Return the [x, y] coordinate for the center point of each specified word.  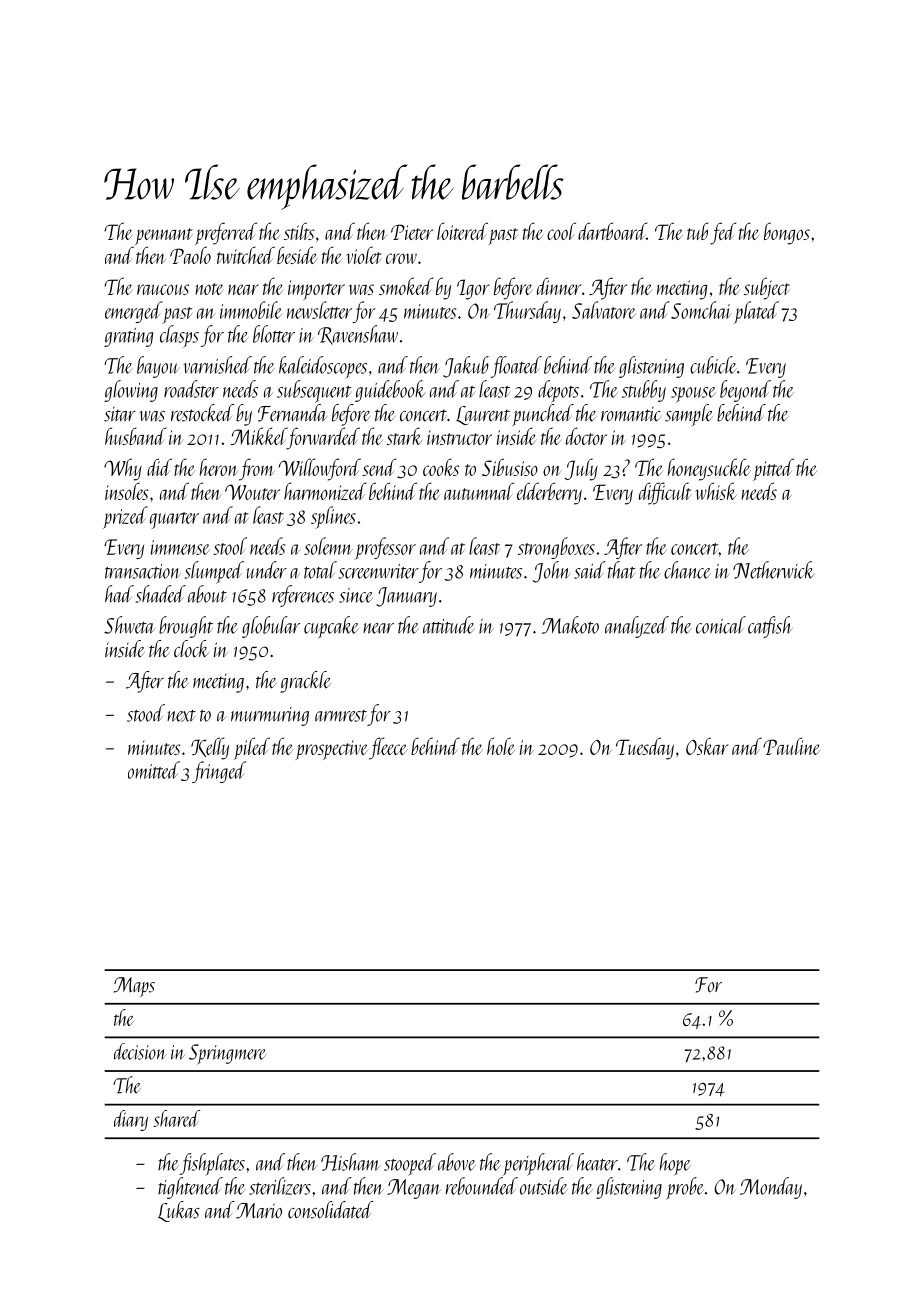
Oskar [707, 746]
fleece [388, 748]
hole [501, 746]
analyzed [637, 627]
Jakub [466, 367]
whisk [716, 491]
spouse [693, 395]
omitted [154, 770]
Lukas [179, 1211]
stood [146, 713]
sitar [120, 414]
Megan [413, 1189]
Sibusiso [510, 467]
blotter [274, 334]
